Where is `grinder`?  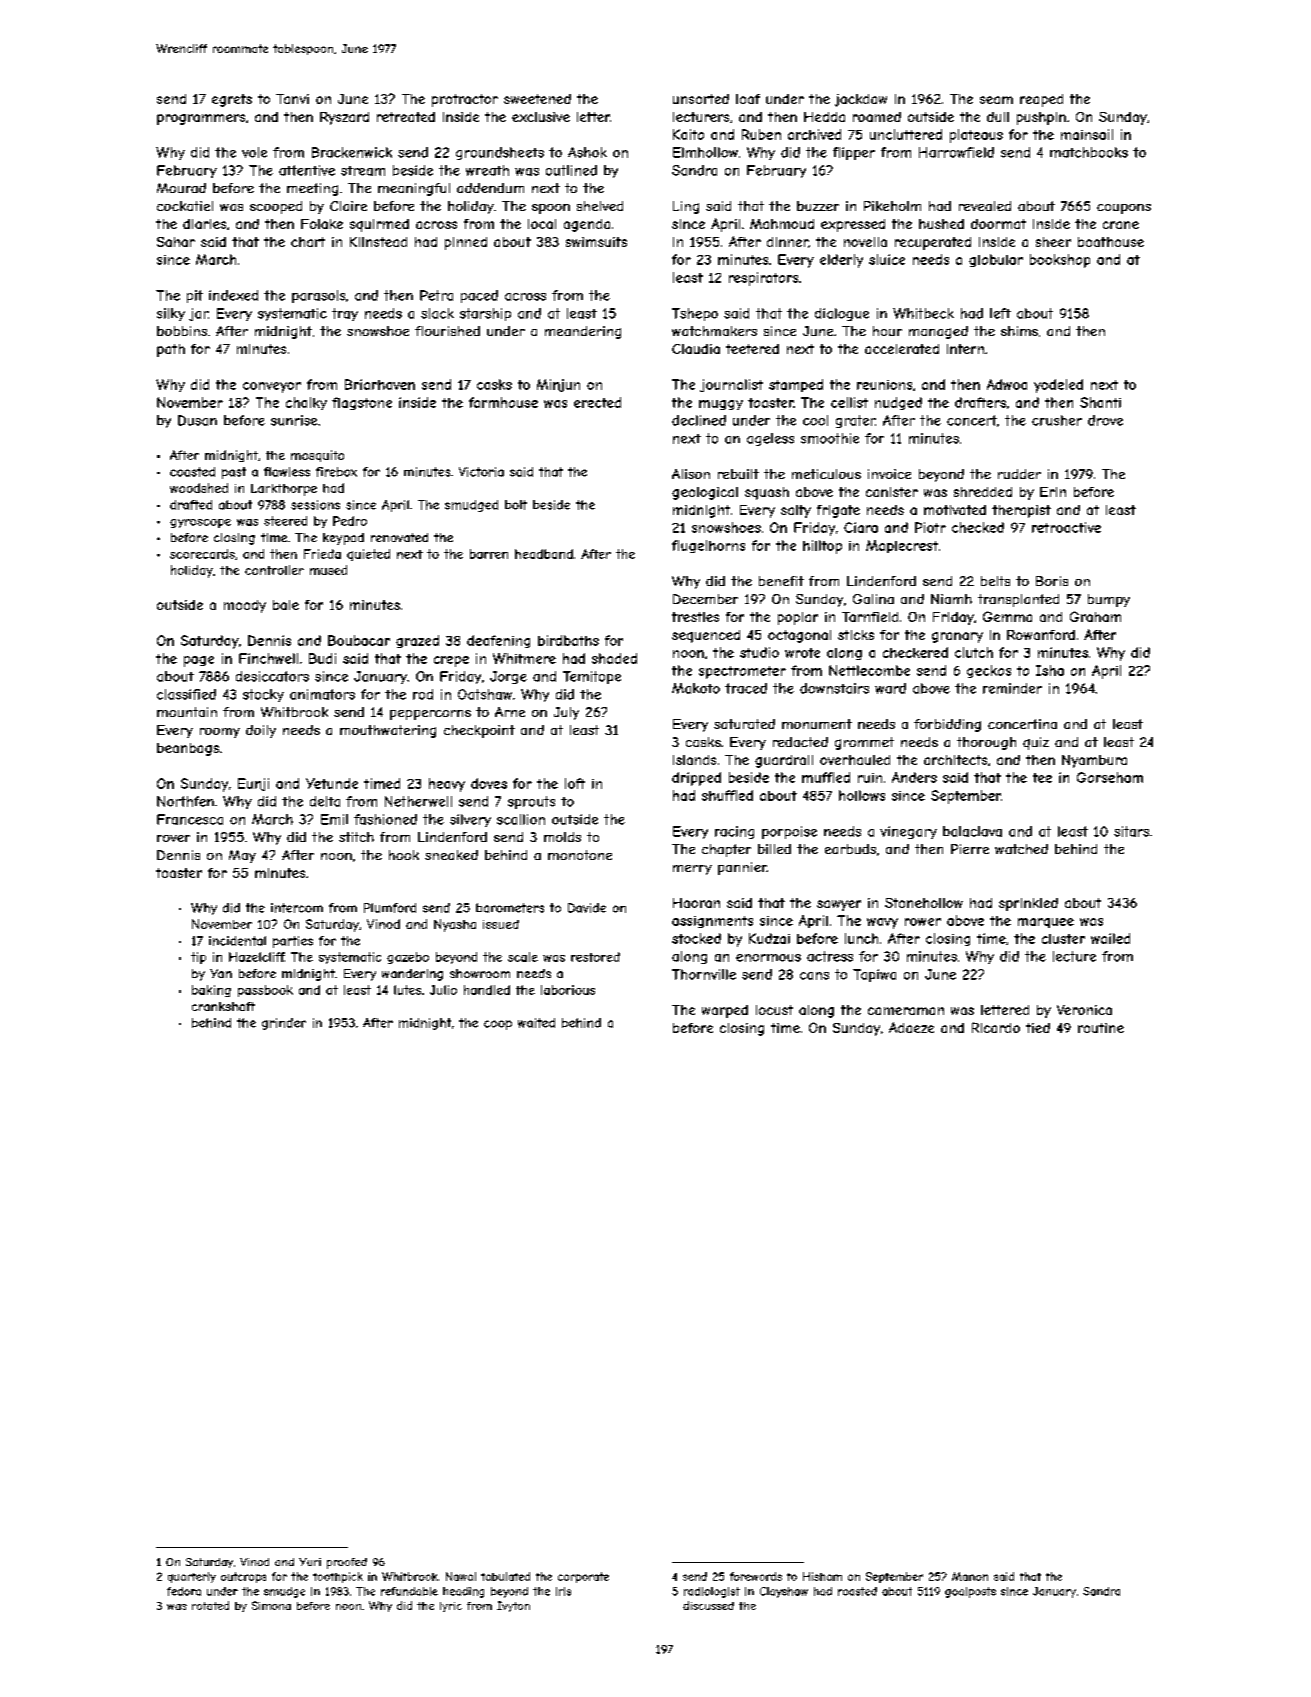 grinder is located at coordinates (284, 1024).
